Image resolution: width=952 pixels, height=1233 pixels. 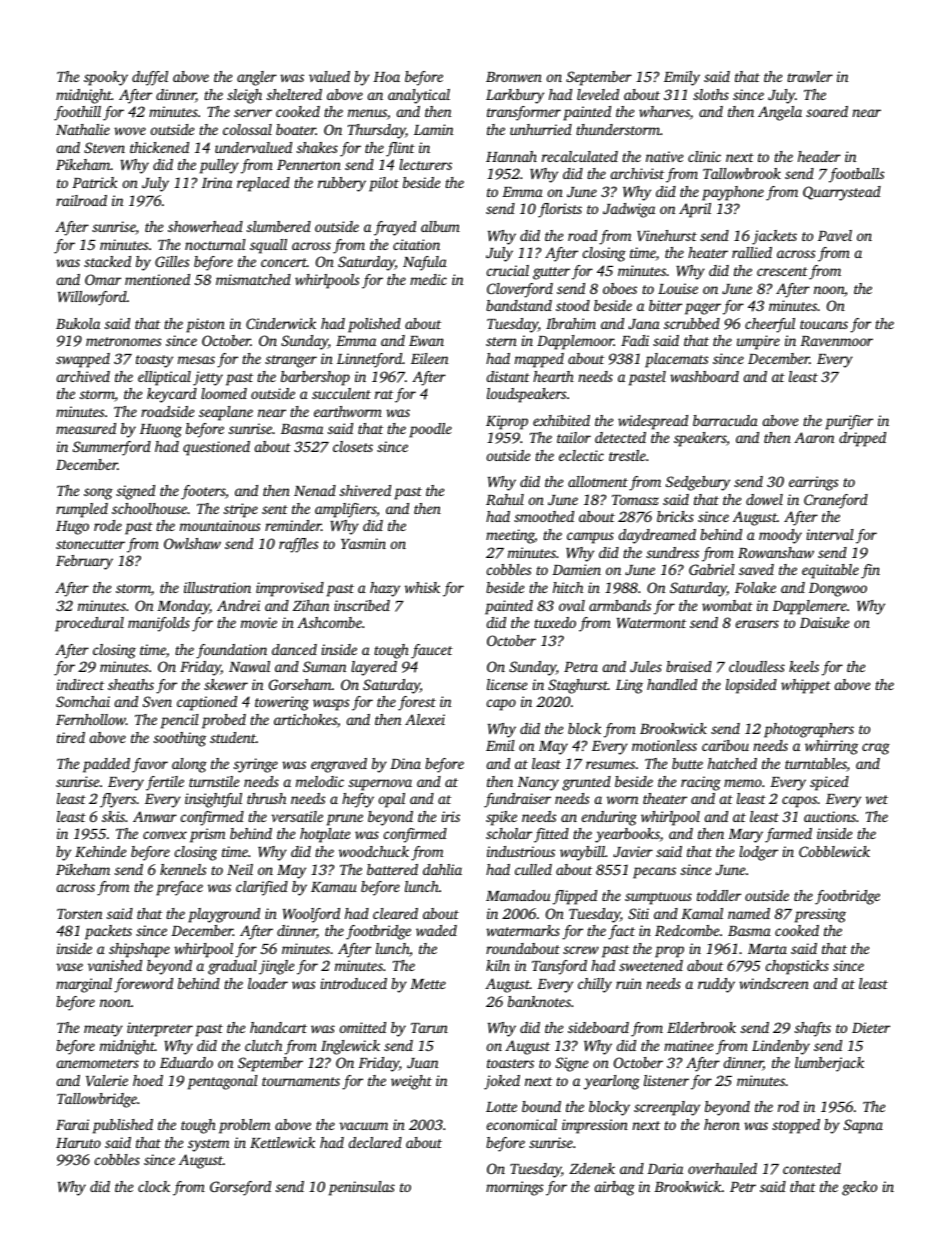 I want to click on Rowanshaw, so click(x=776, y=552).
